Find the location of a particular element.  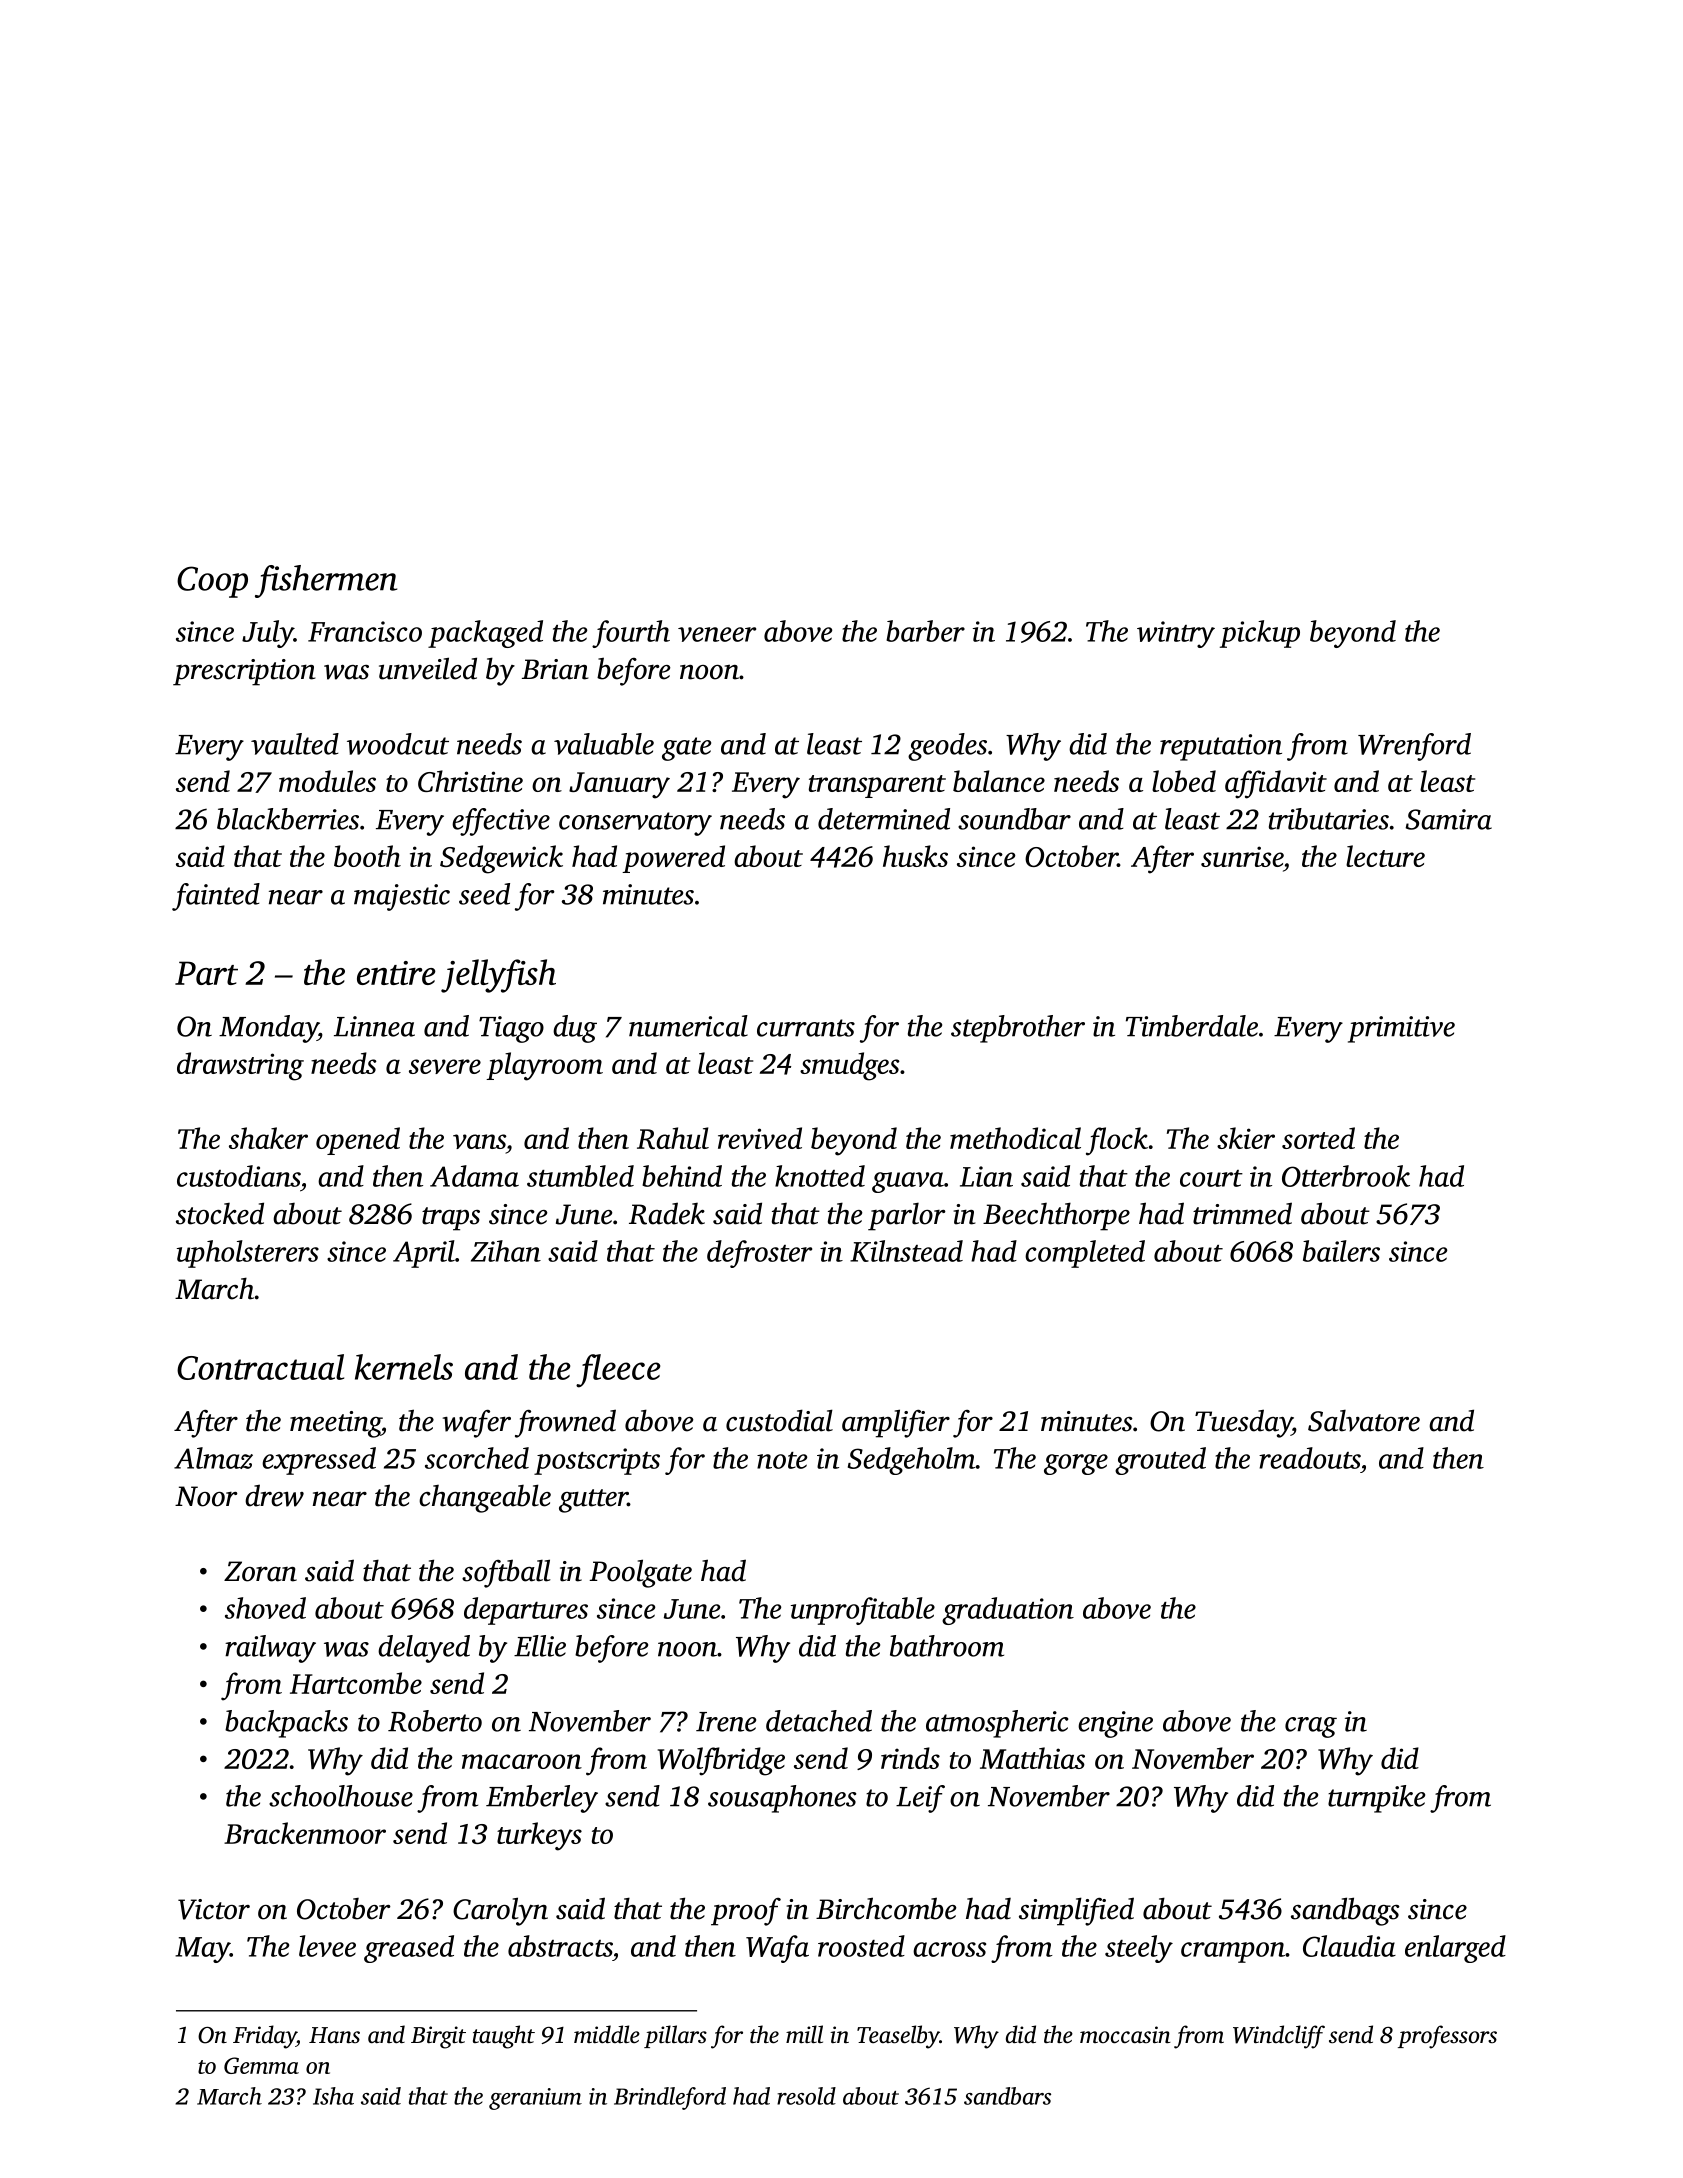

fleece is located at coordinates (618, 1371).
